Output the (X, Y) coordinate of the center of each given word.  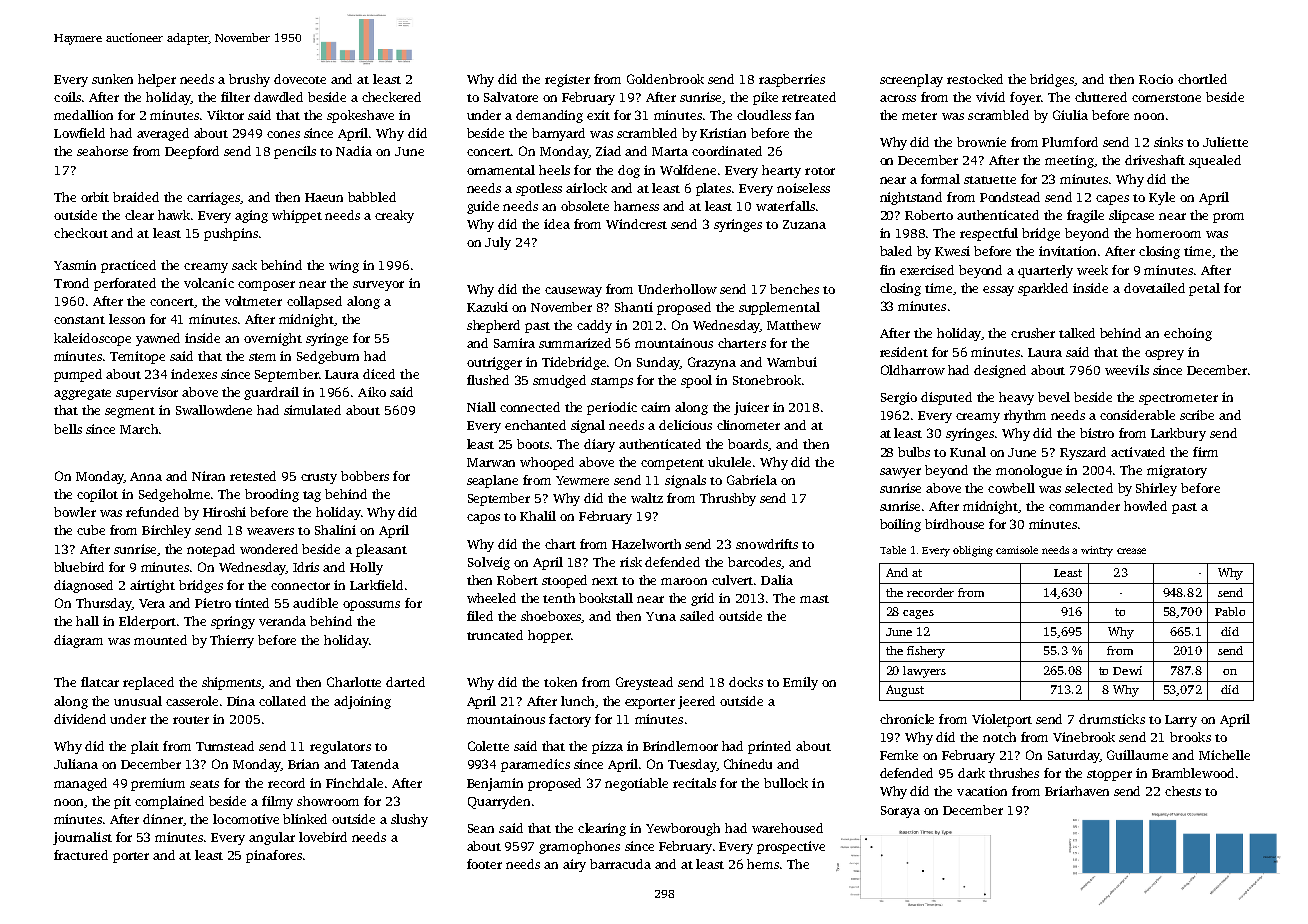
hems (763, 864)
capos (483, 519)
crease (1131, 551)
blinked (305, 819)
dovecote (300, 79)
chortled (1202, 79)
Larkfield (376, 585)
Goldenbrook (665, 79)
